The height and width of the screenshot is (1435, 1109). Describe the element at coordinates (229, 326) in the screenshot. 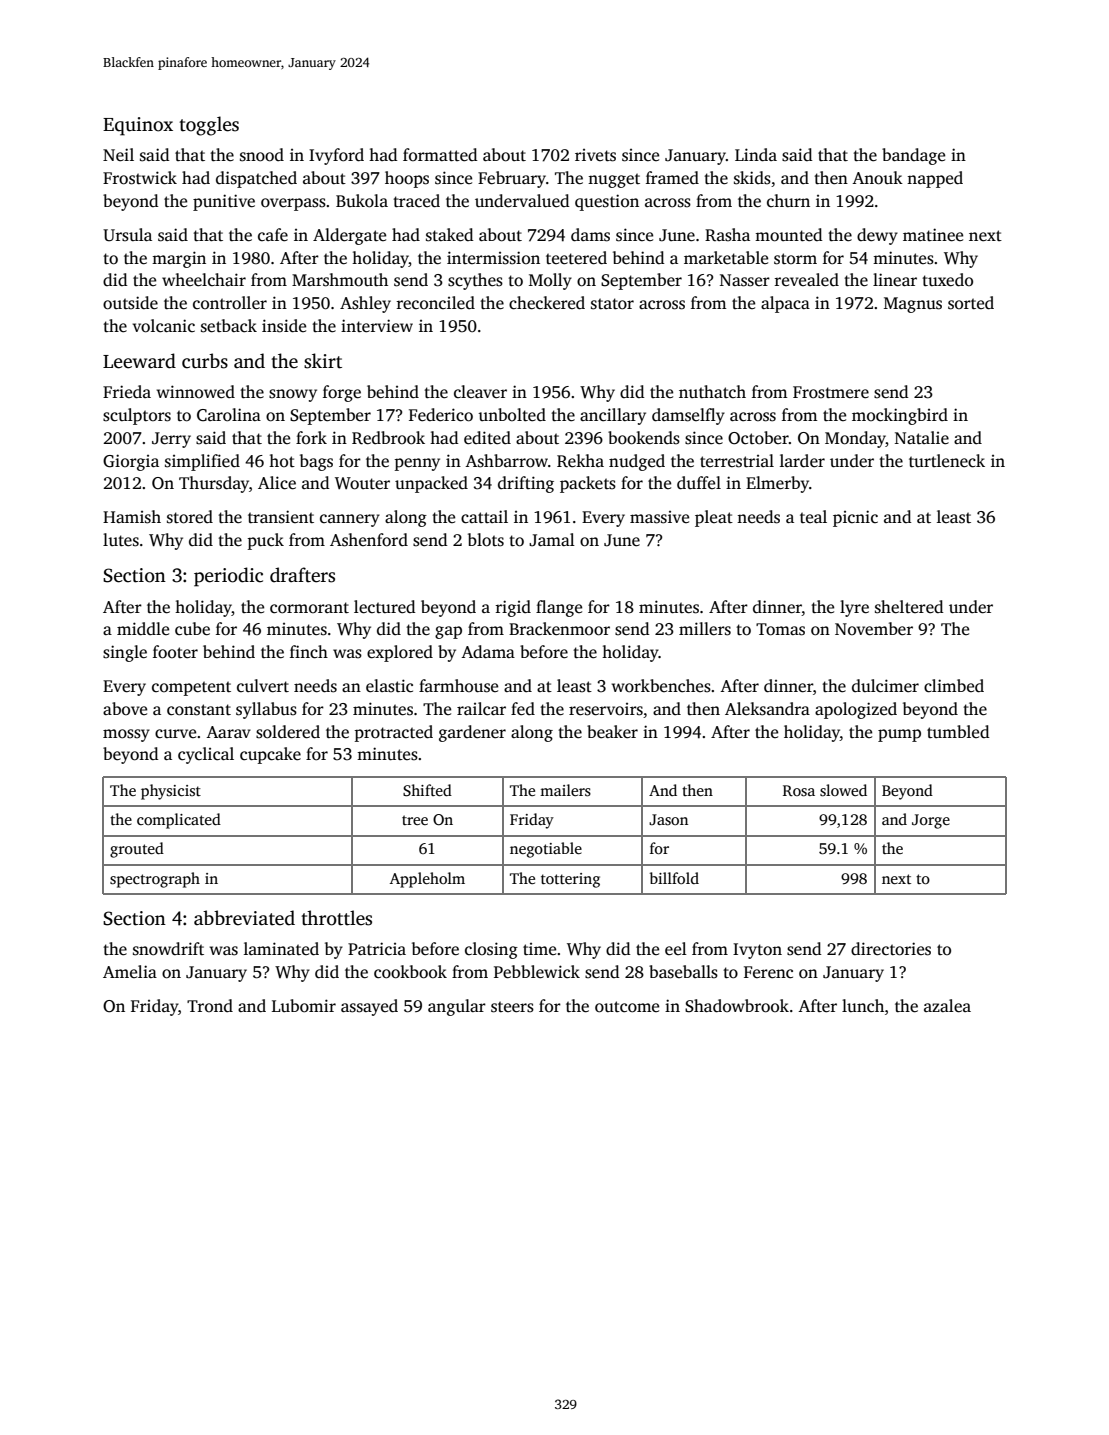

I see `setback` at that location.
